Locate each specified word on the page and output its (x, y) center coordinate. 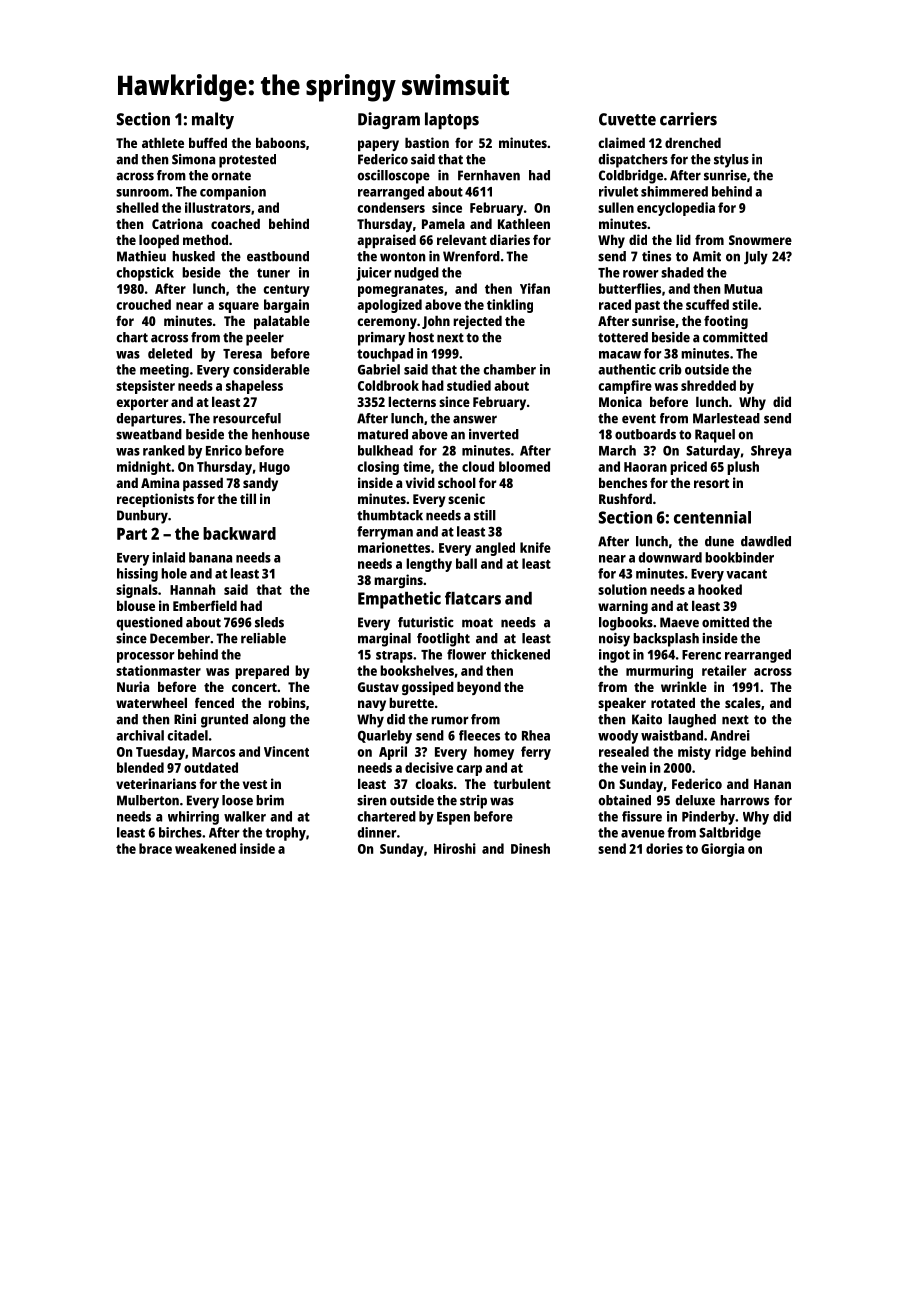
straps (394, 657)
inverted (494, 434)
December (180, 638)
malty (213, 120)
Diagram (389, 120)
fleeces (479, 735)
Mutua (743, 289)
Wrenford (471, 256)
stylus (731, 161)
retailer (724, 670)
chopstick (145, 274)
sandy (260, 484)
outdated (211, 767)
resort (711, 483)
